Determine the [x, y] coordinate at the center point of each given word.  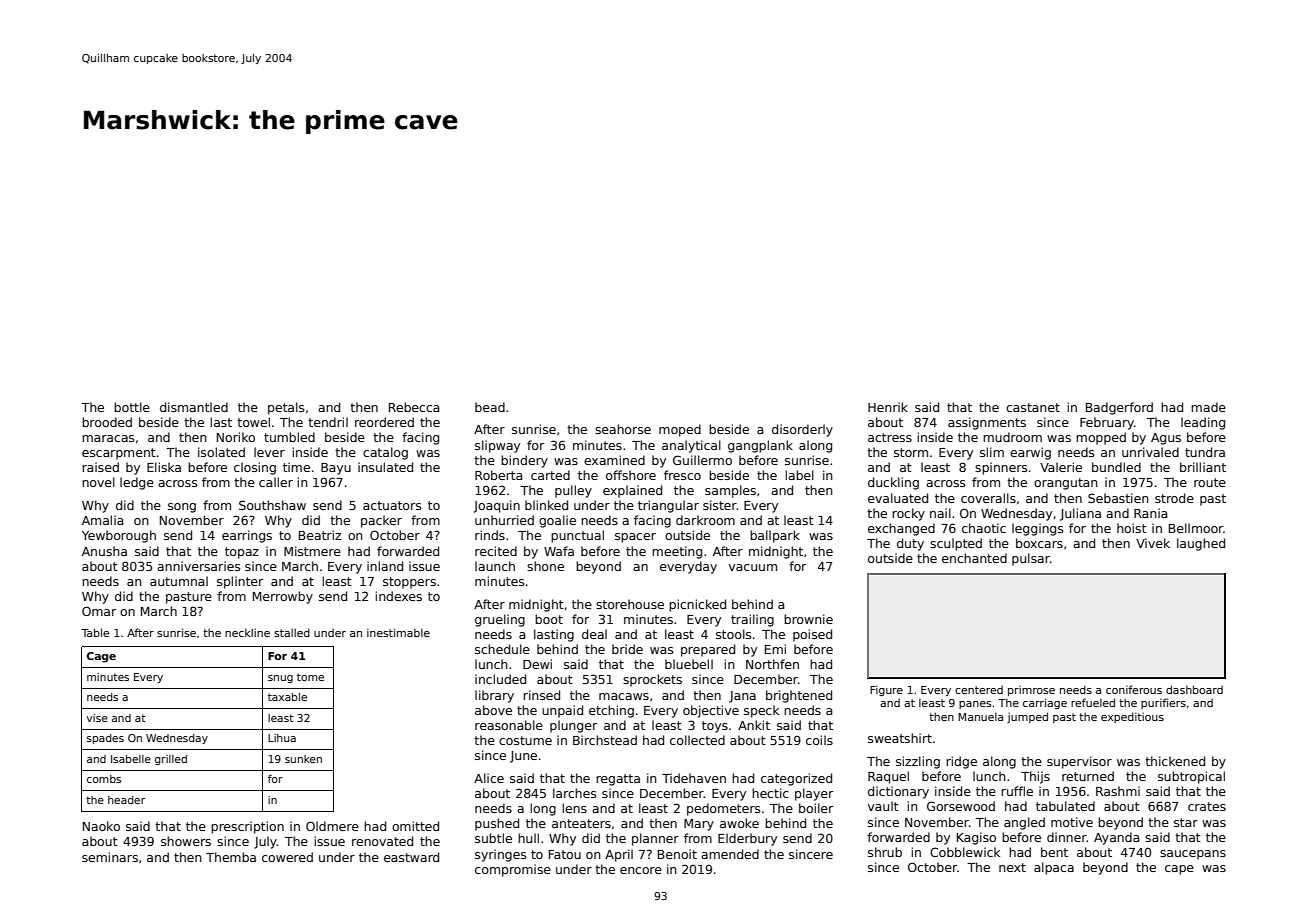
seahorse [623, 429]
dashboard [1194, 689]
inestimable [398, 632]
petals [286, 408]
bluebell [689, 664]
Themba [231, 857]
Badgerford [1119, 408]
